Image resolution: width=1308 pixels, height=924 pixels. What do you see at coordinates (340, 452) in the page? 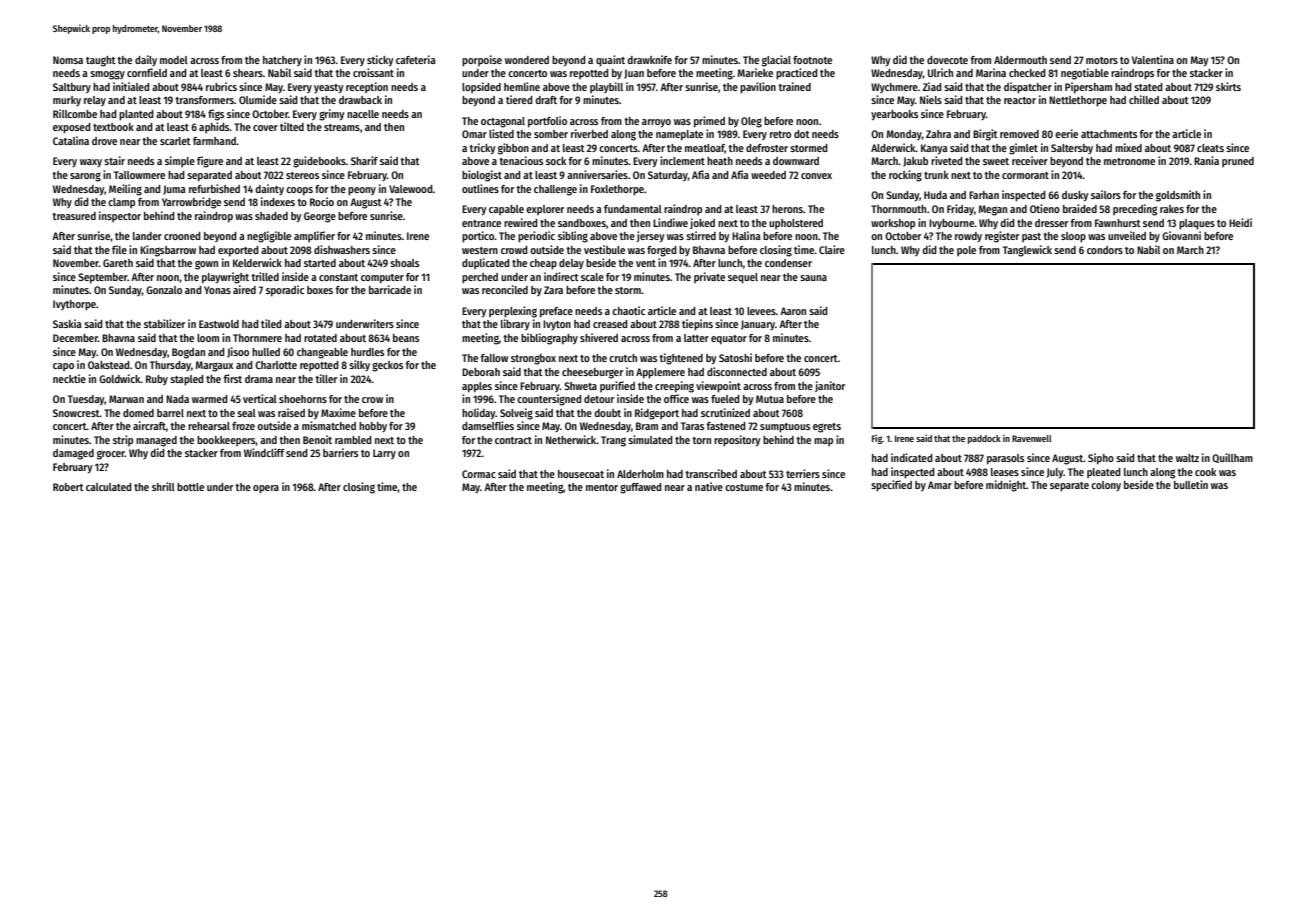
I see `barriers` at bounding box center [340, 452].
